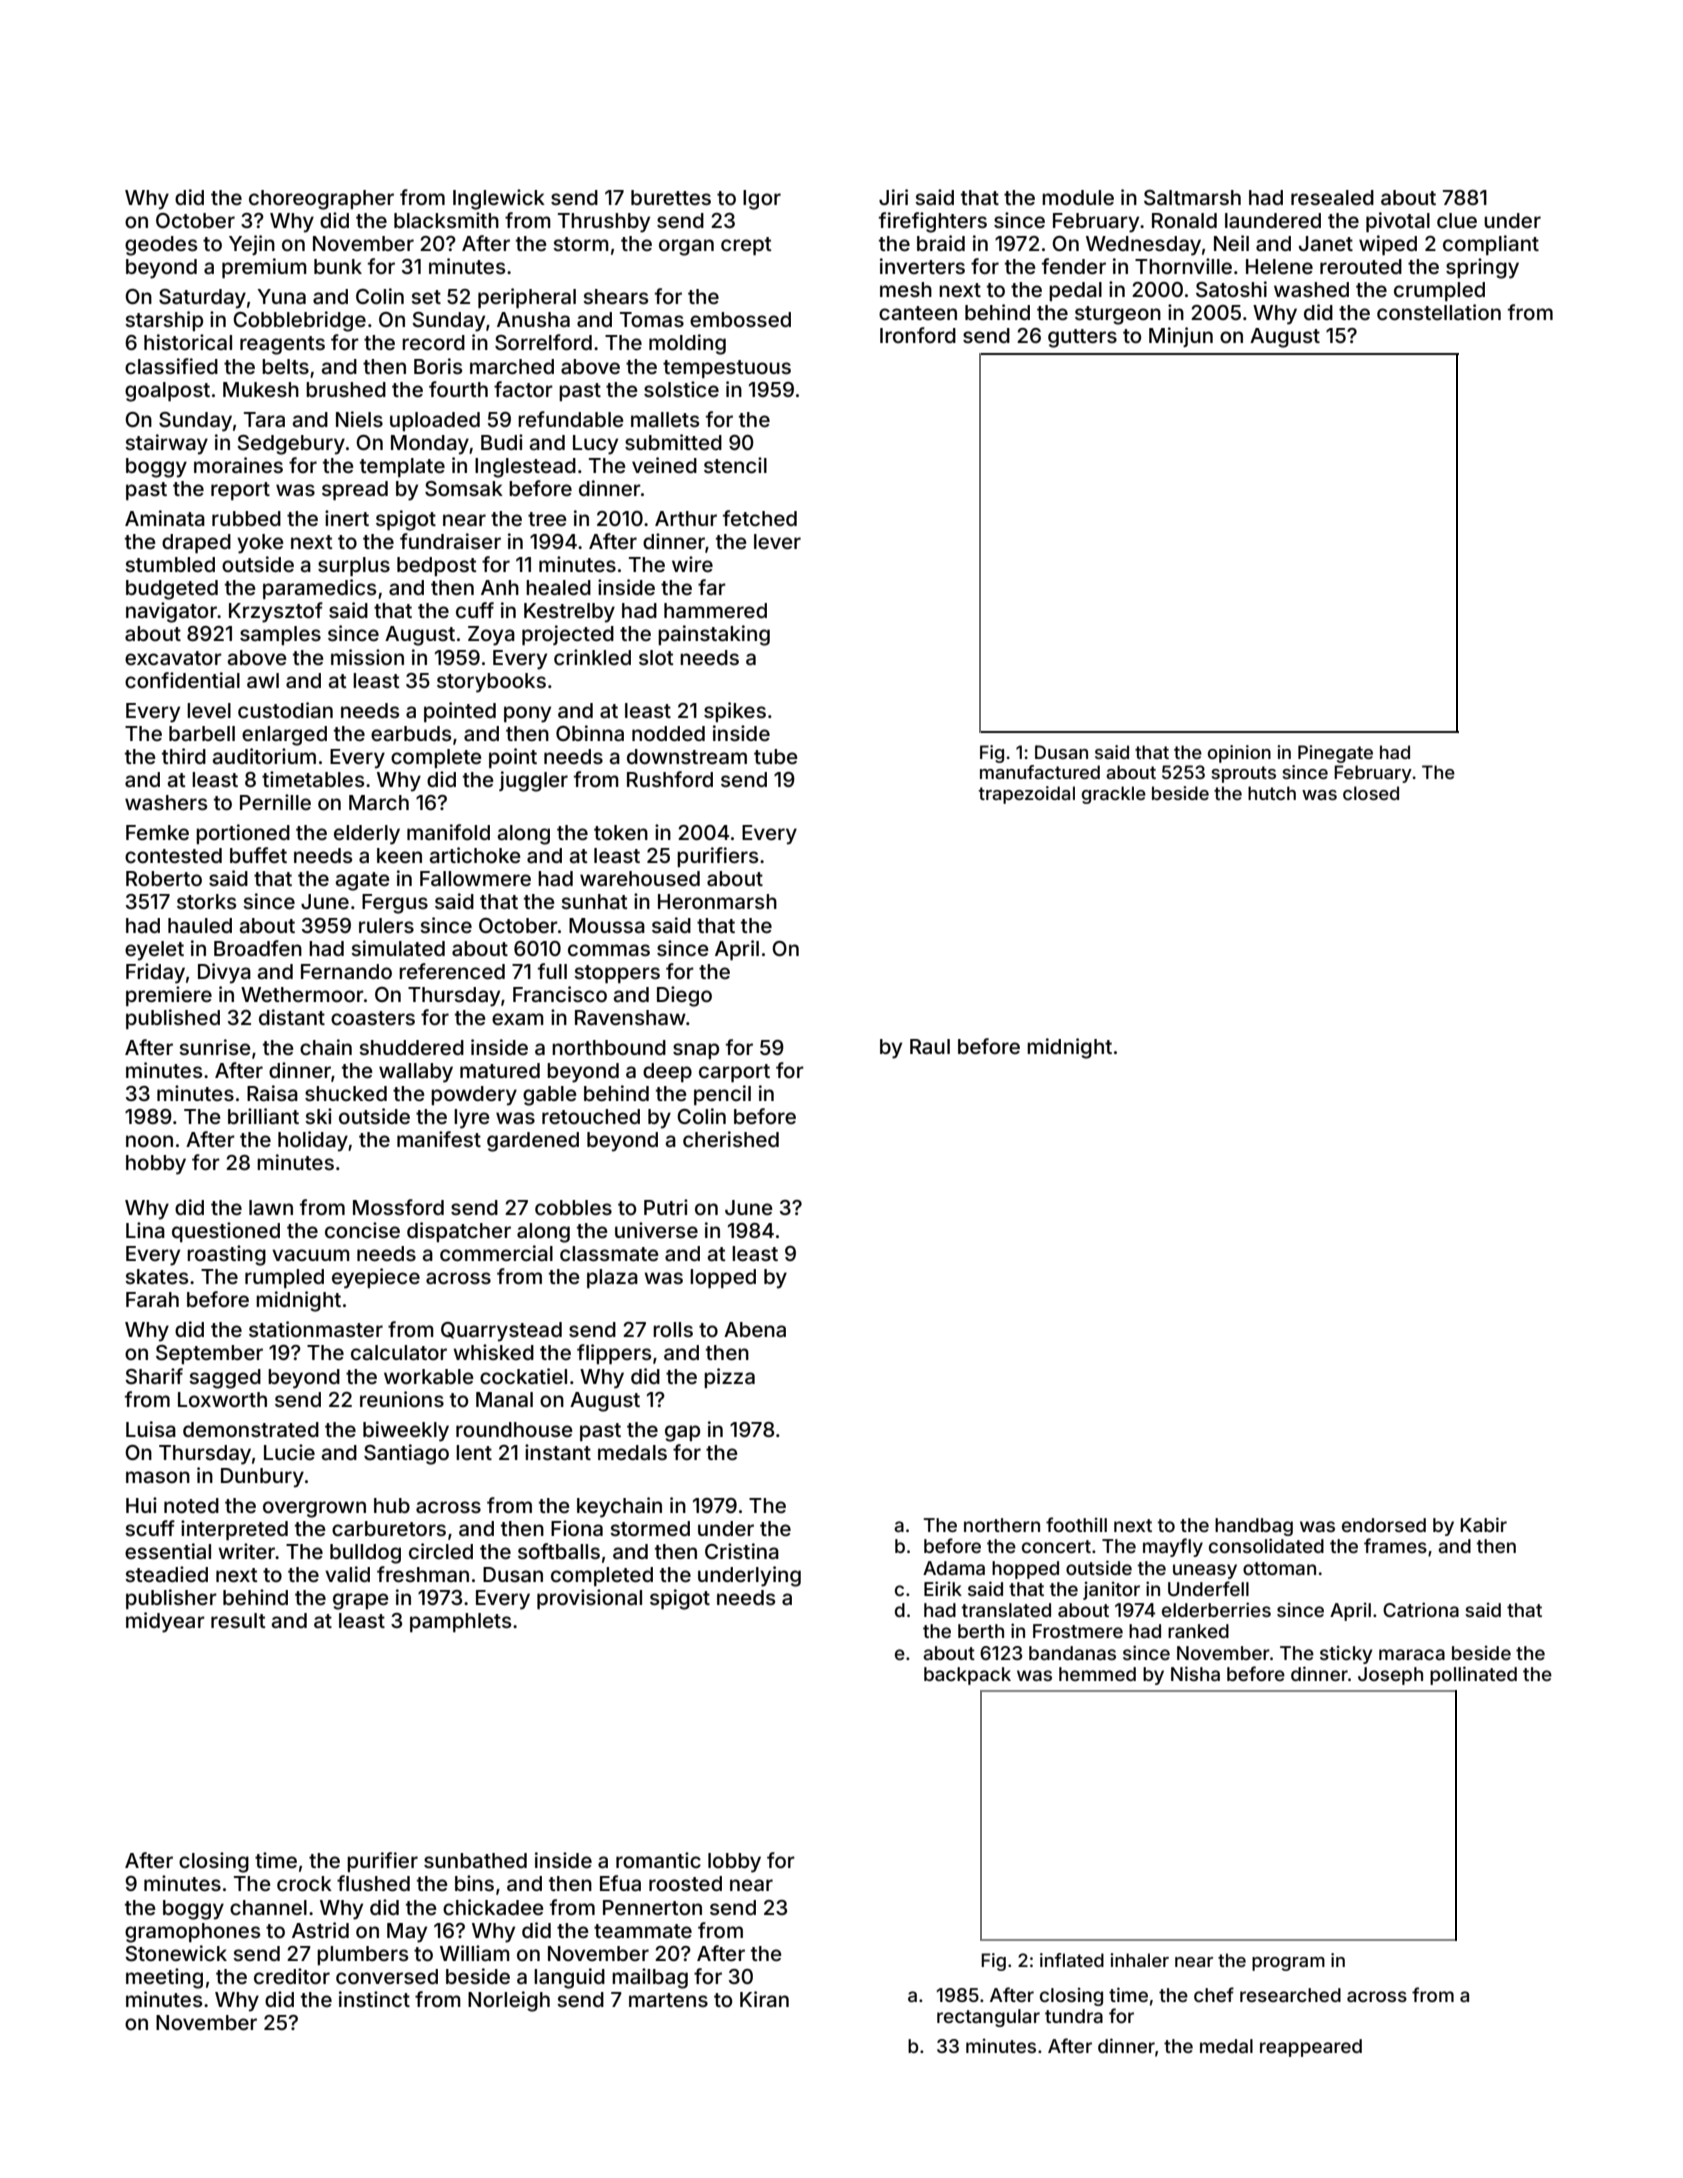 The height and width of the screenshot is (2178, 1683). What do you see at coordinates (696, 1051) in the screenshot?
I see `snap` at bounding box center [696, 1051].
